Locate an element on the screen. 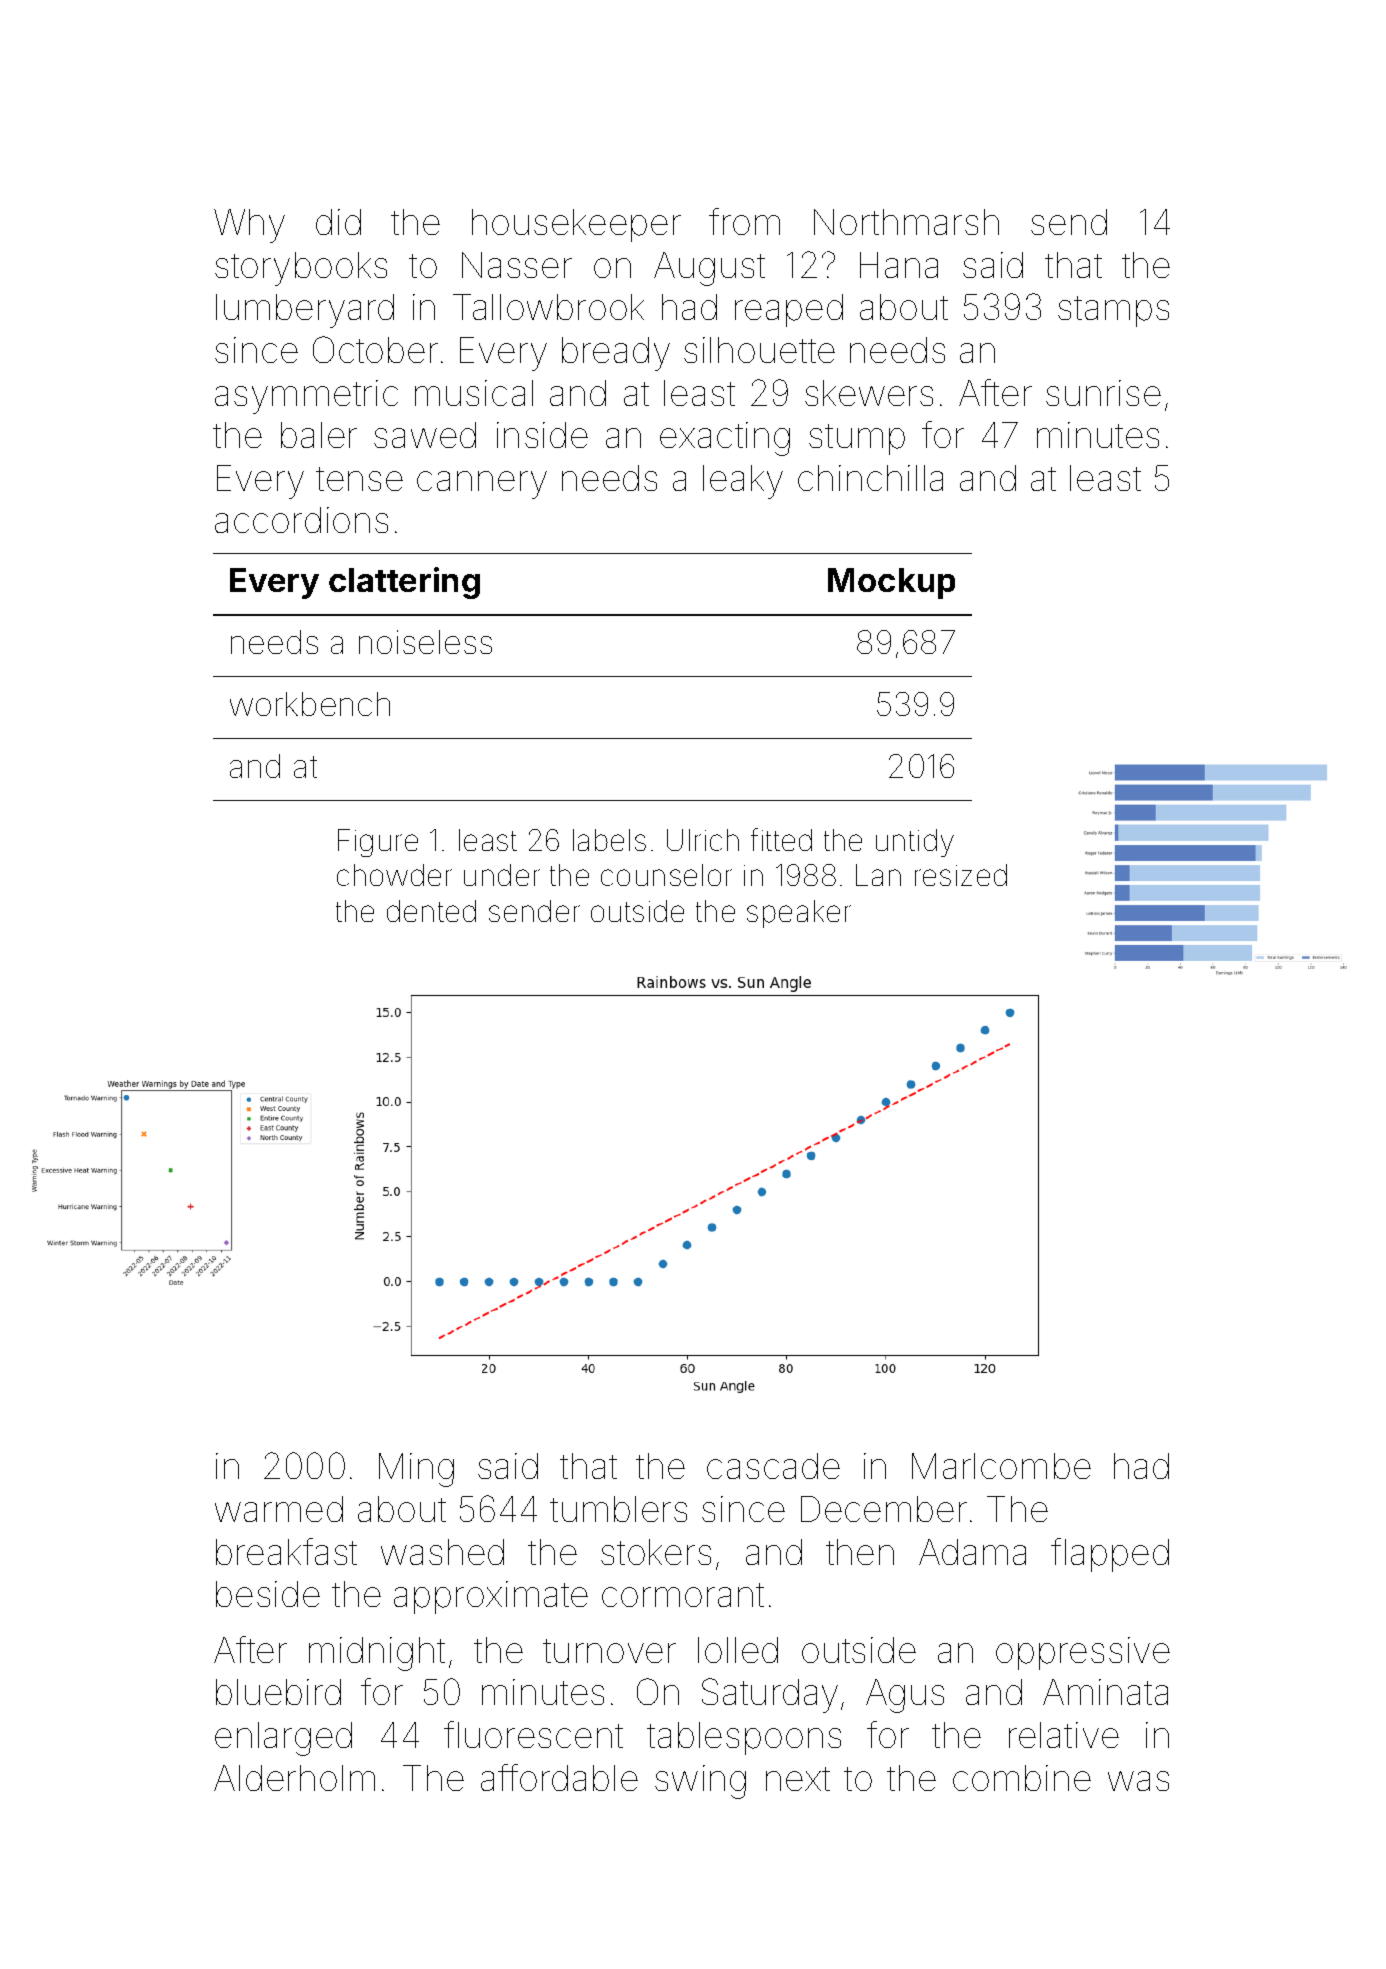 The image size is (1386, 1969). lumberyard is located at coordinates (305, 311).
